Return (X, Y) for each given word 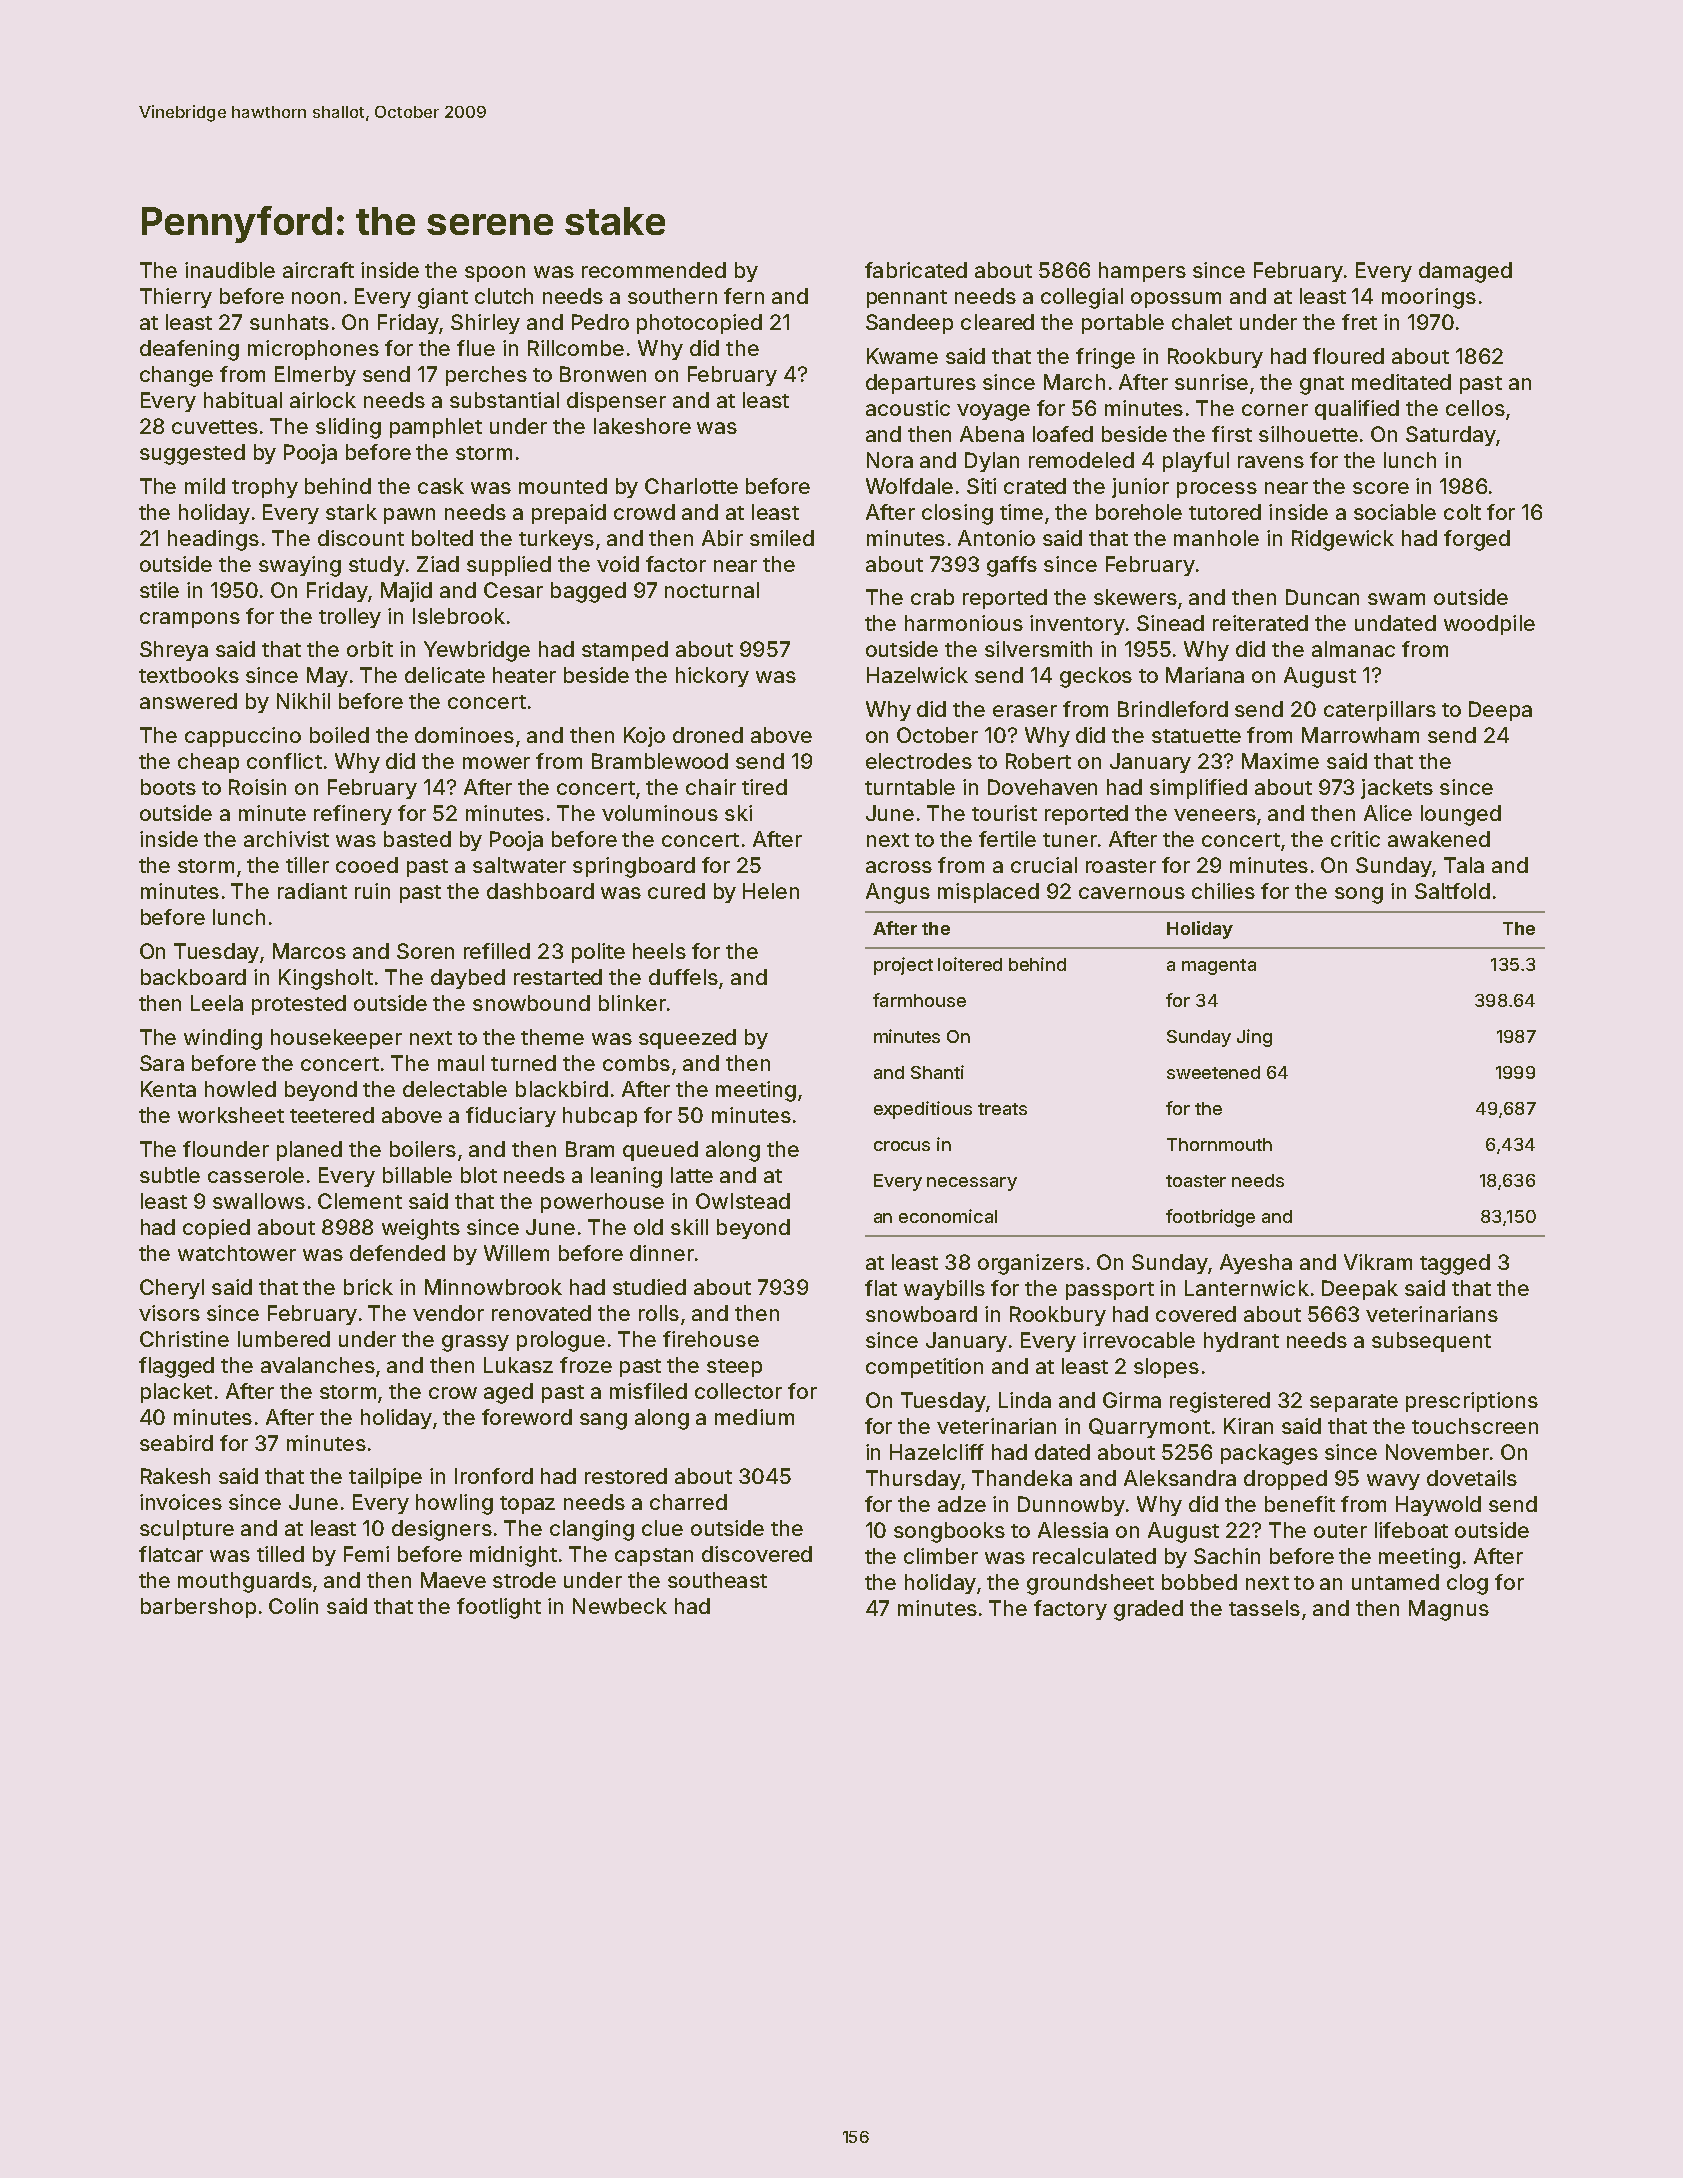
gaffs (1012, 566)
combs (636, 1063)
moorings (1429, 298)
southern (672, 296)
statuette (1196, 736)
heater (524, 675)
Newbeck (620, 1606)
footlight (499, 1608)
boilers (423, 1149)
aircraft (318, 270)
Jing (1254, 1038)
